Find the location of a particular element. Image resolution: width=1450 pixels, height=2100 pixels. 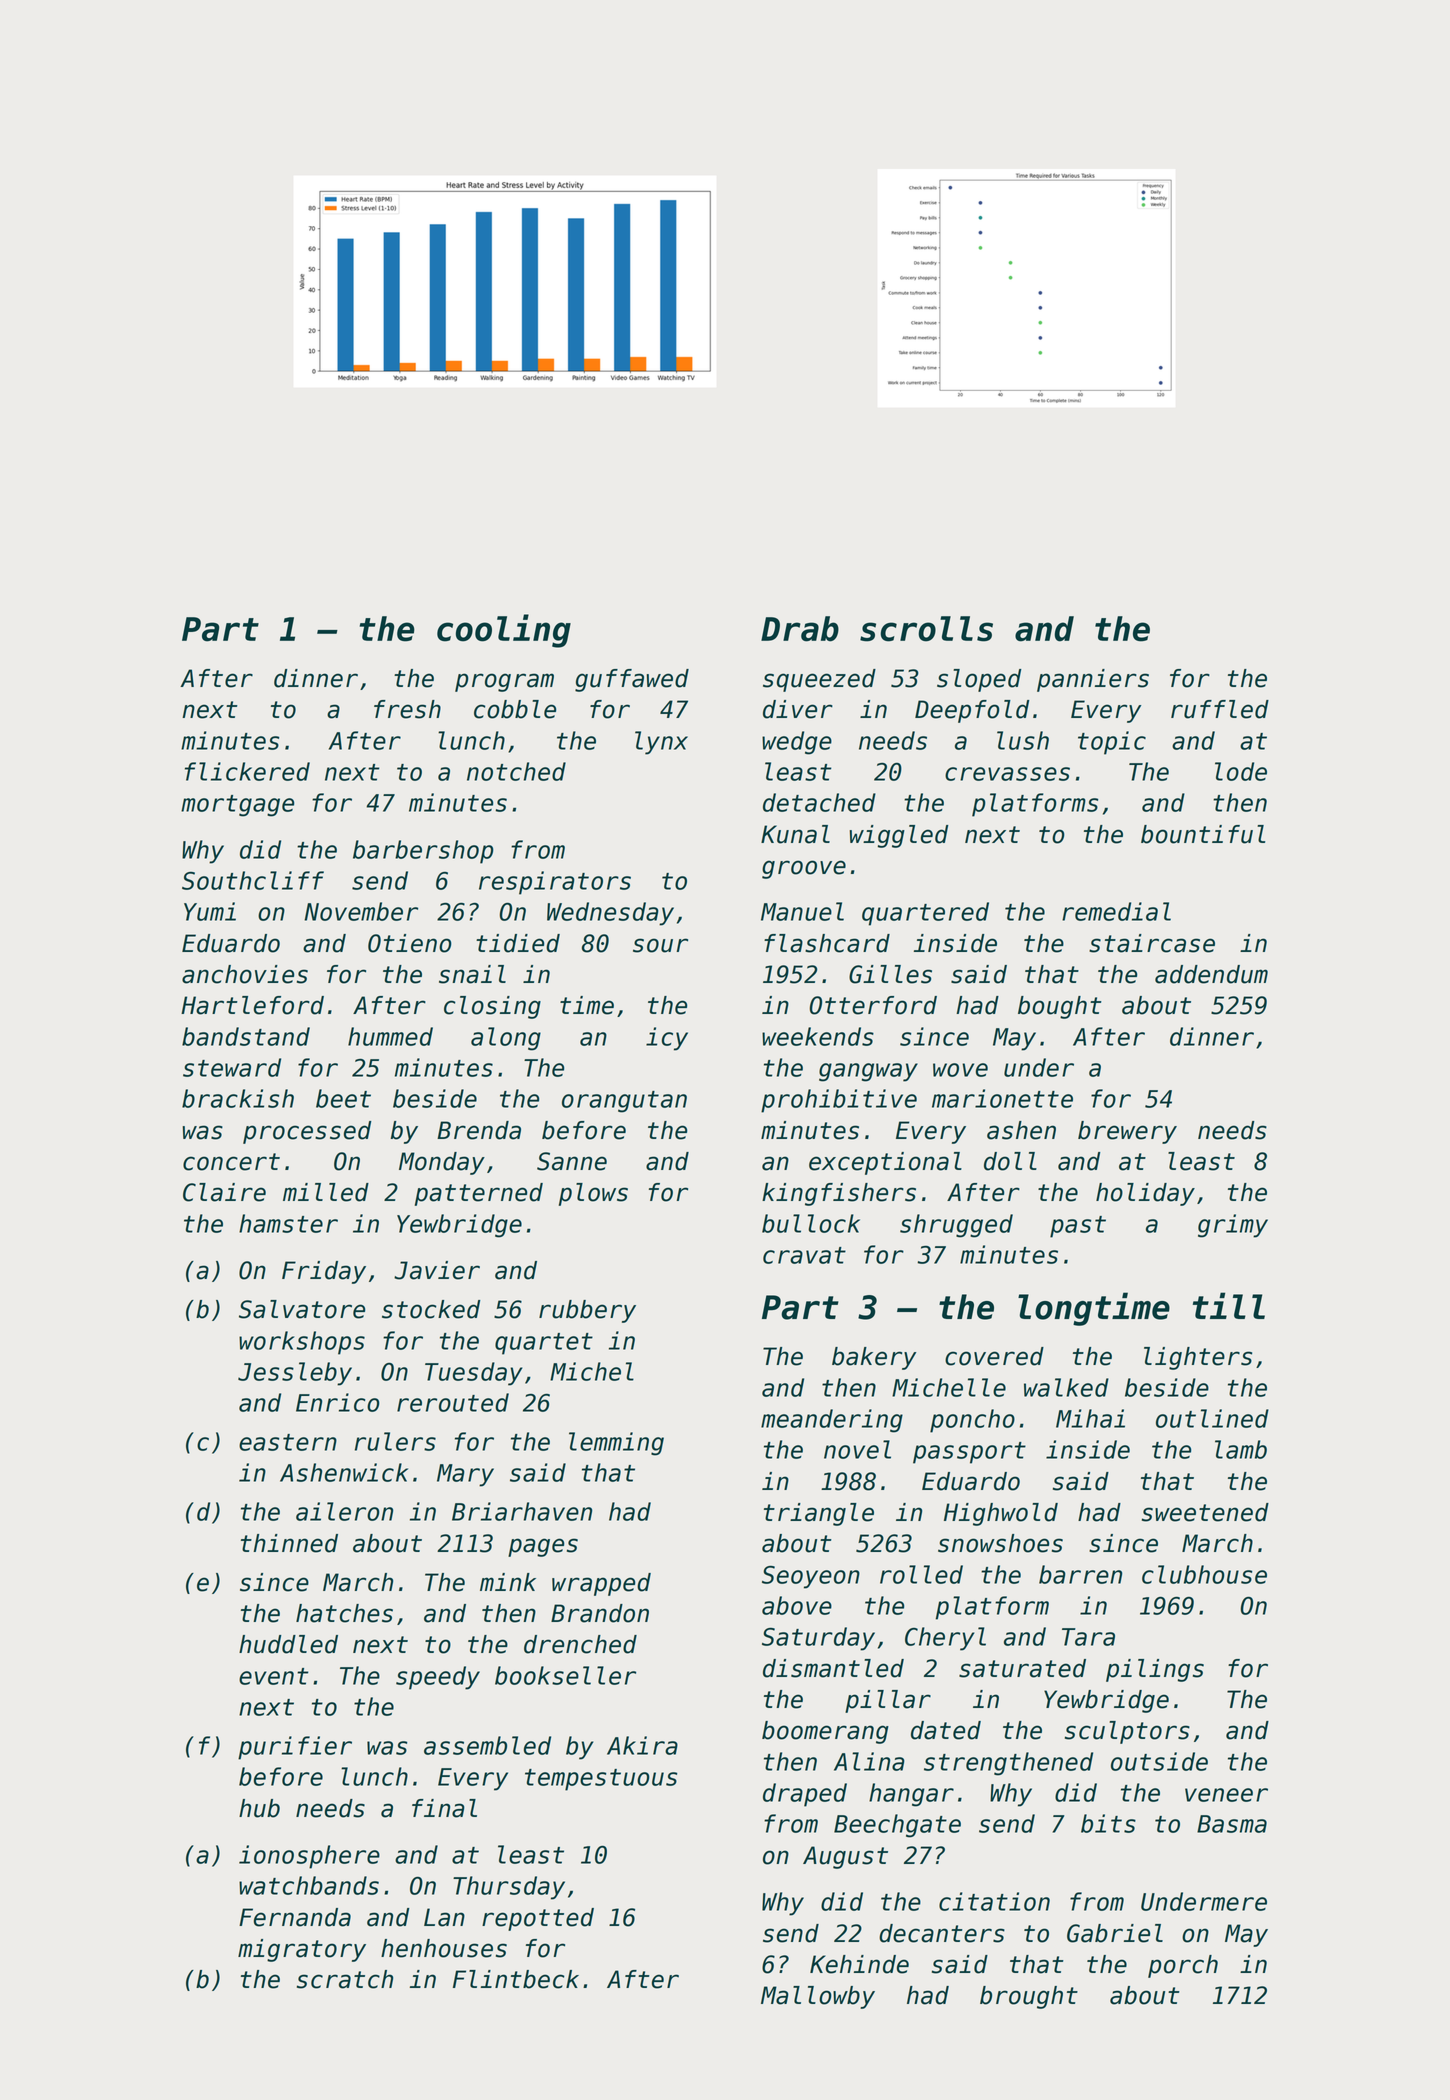

migratory is located at coordinates (302, 1950).
